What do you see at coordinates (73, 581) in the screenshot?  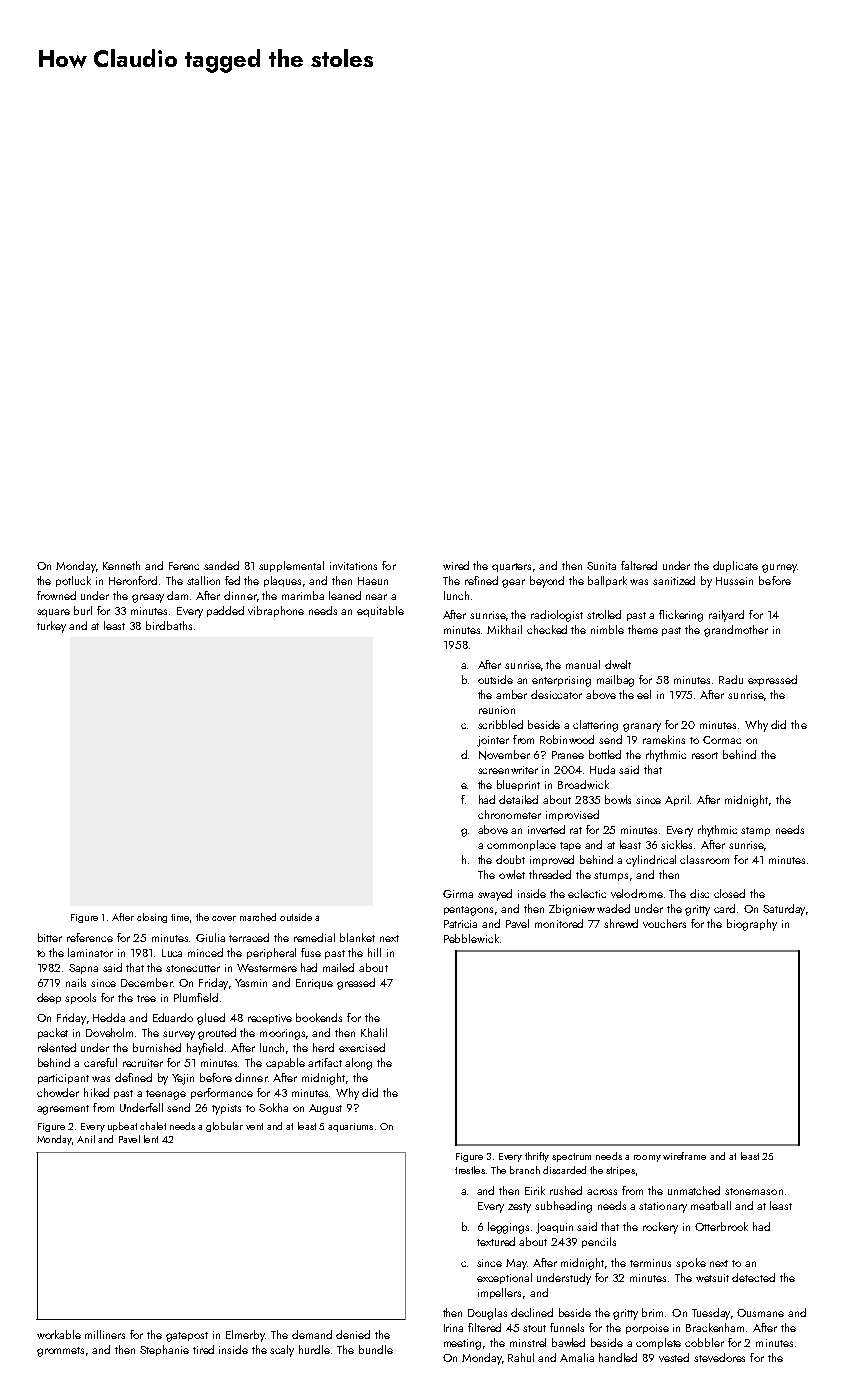 I see `potluck` at bounding box center [73, 581].
